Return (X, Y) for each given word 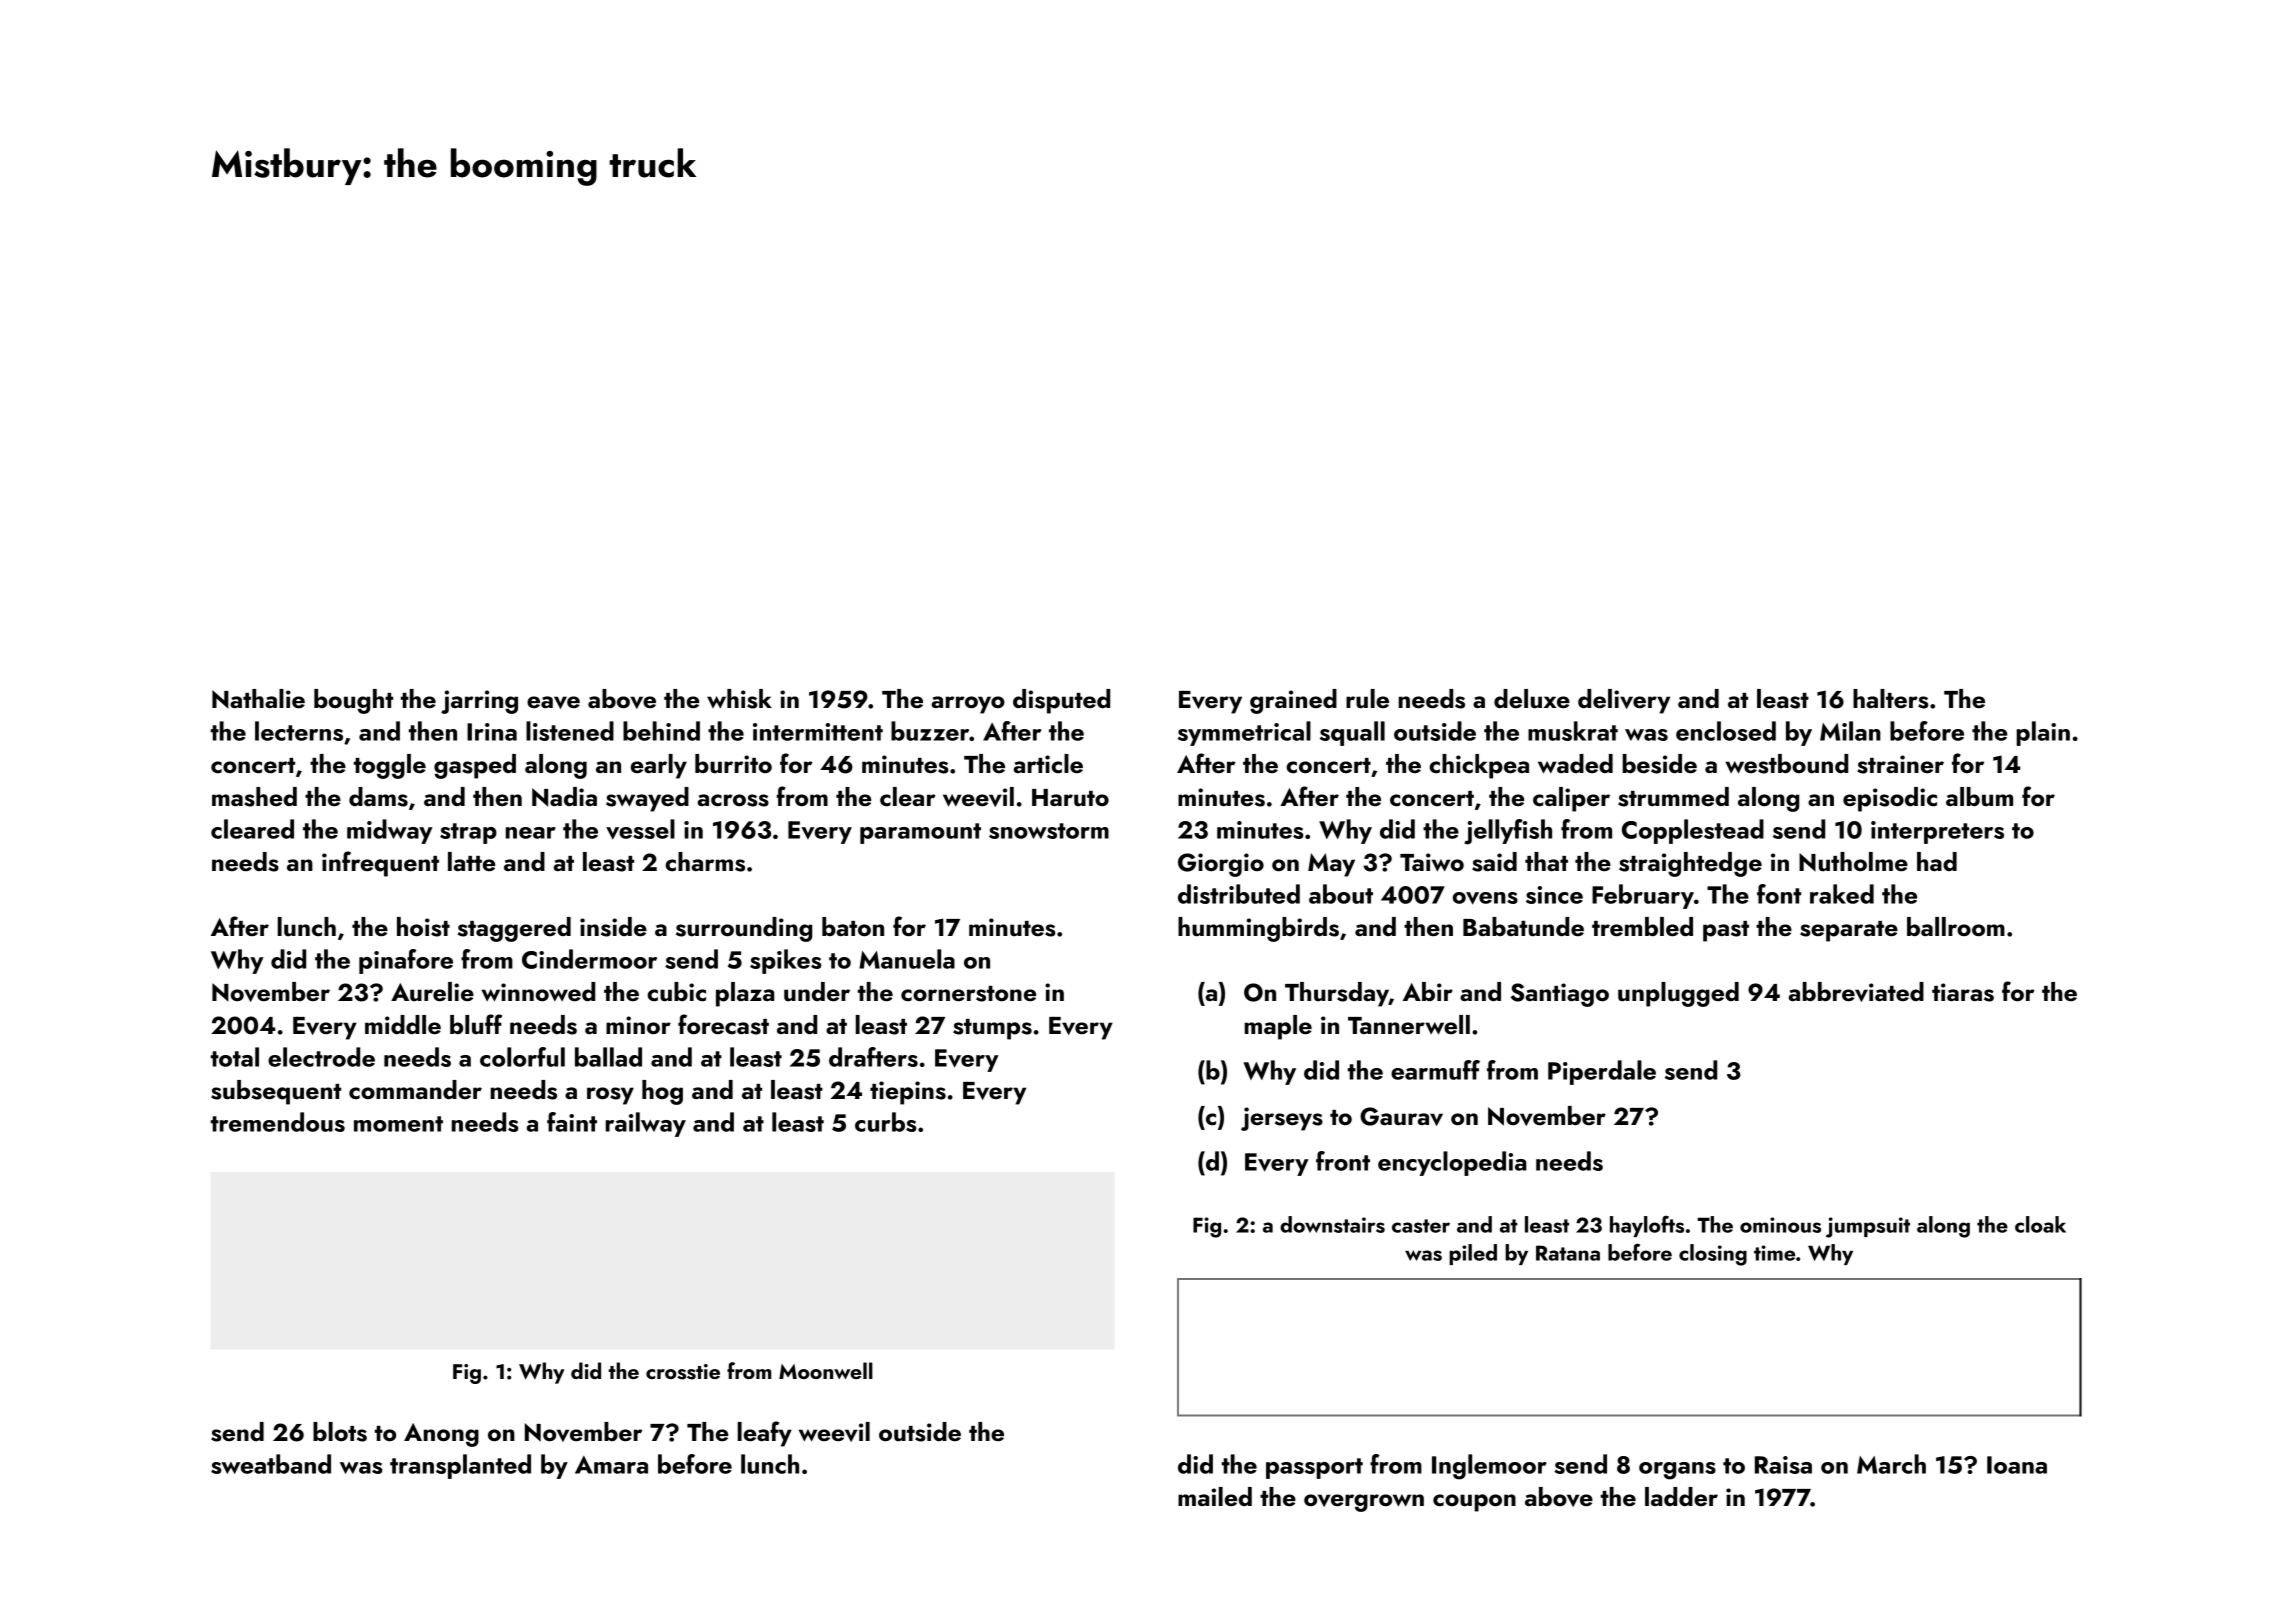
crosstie (683, 1372)
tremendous (278, 1122)
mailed (1215, 1496)
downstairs (1332, 1224)
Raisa (1783, 1465)
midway (390, 831)
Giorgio (1221, 865)
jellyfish (1508, 832)
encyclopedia (1452, 1163)
